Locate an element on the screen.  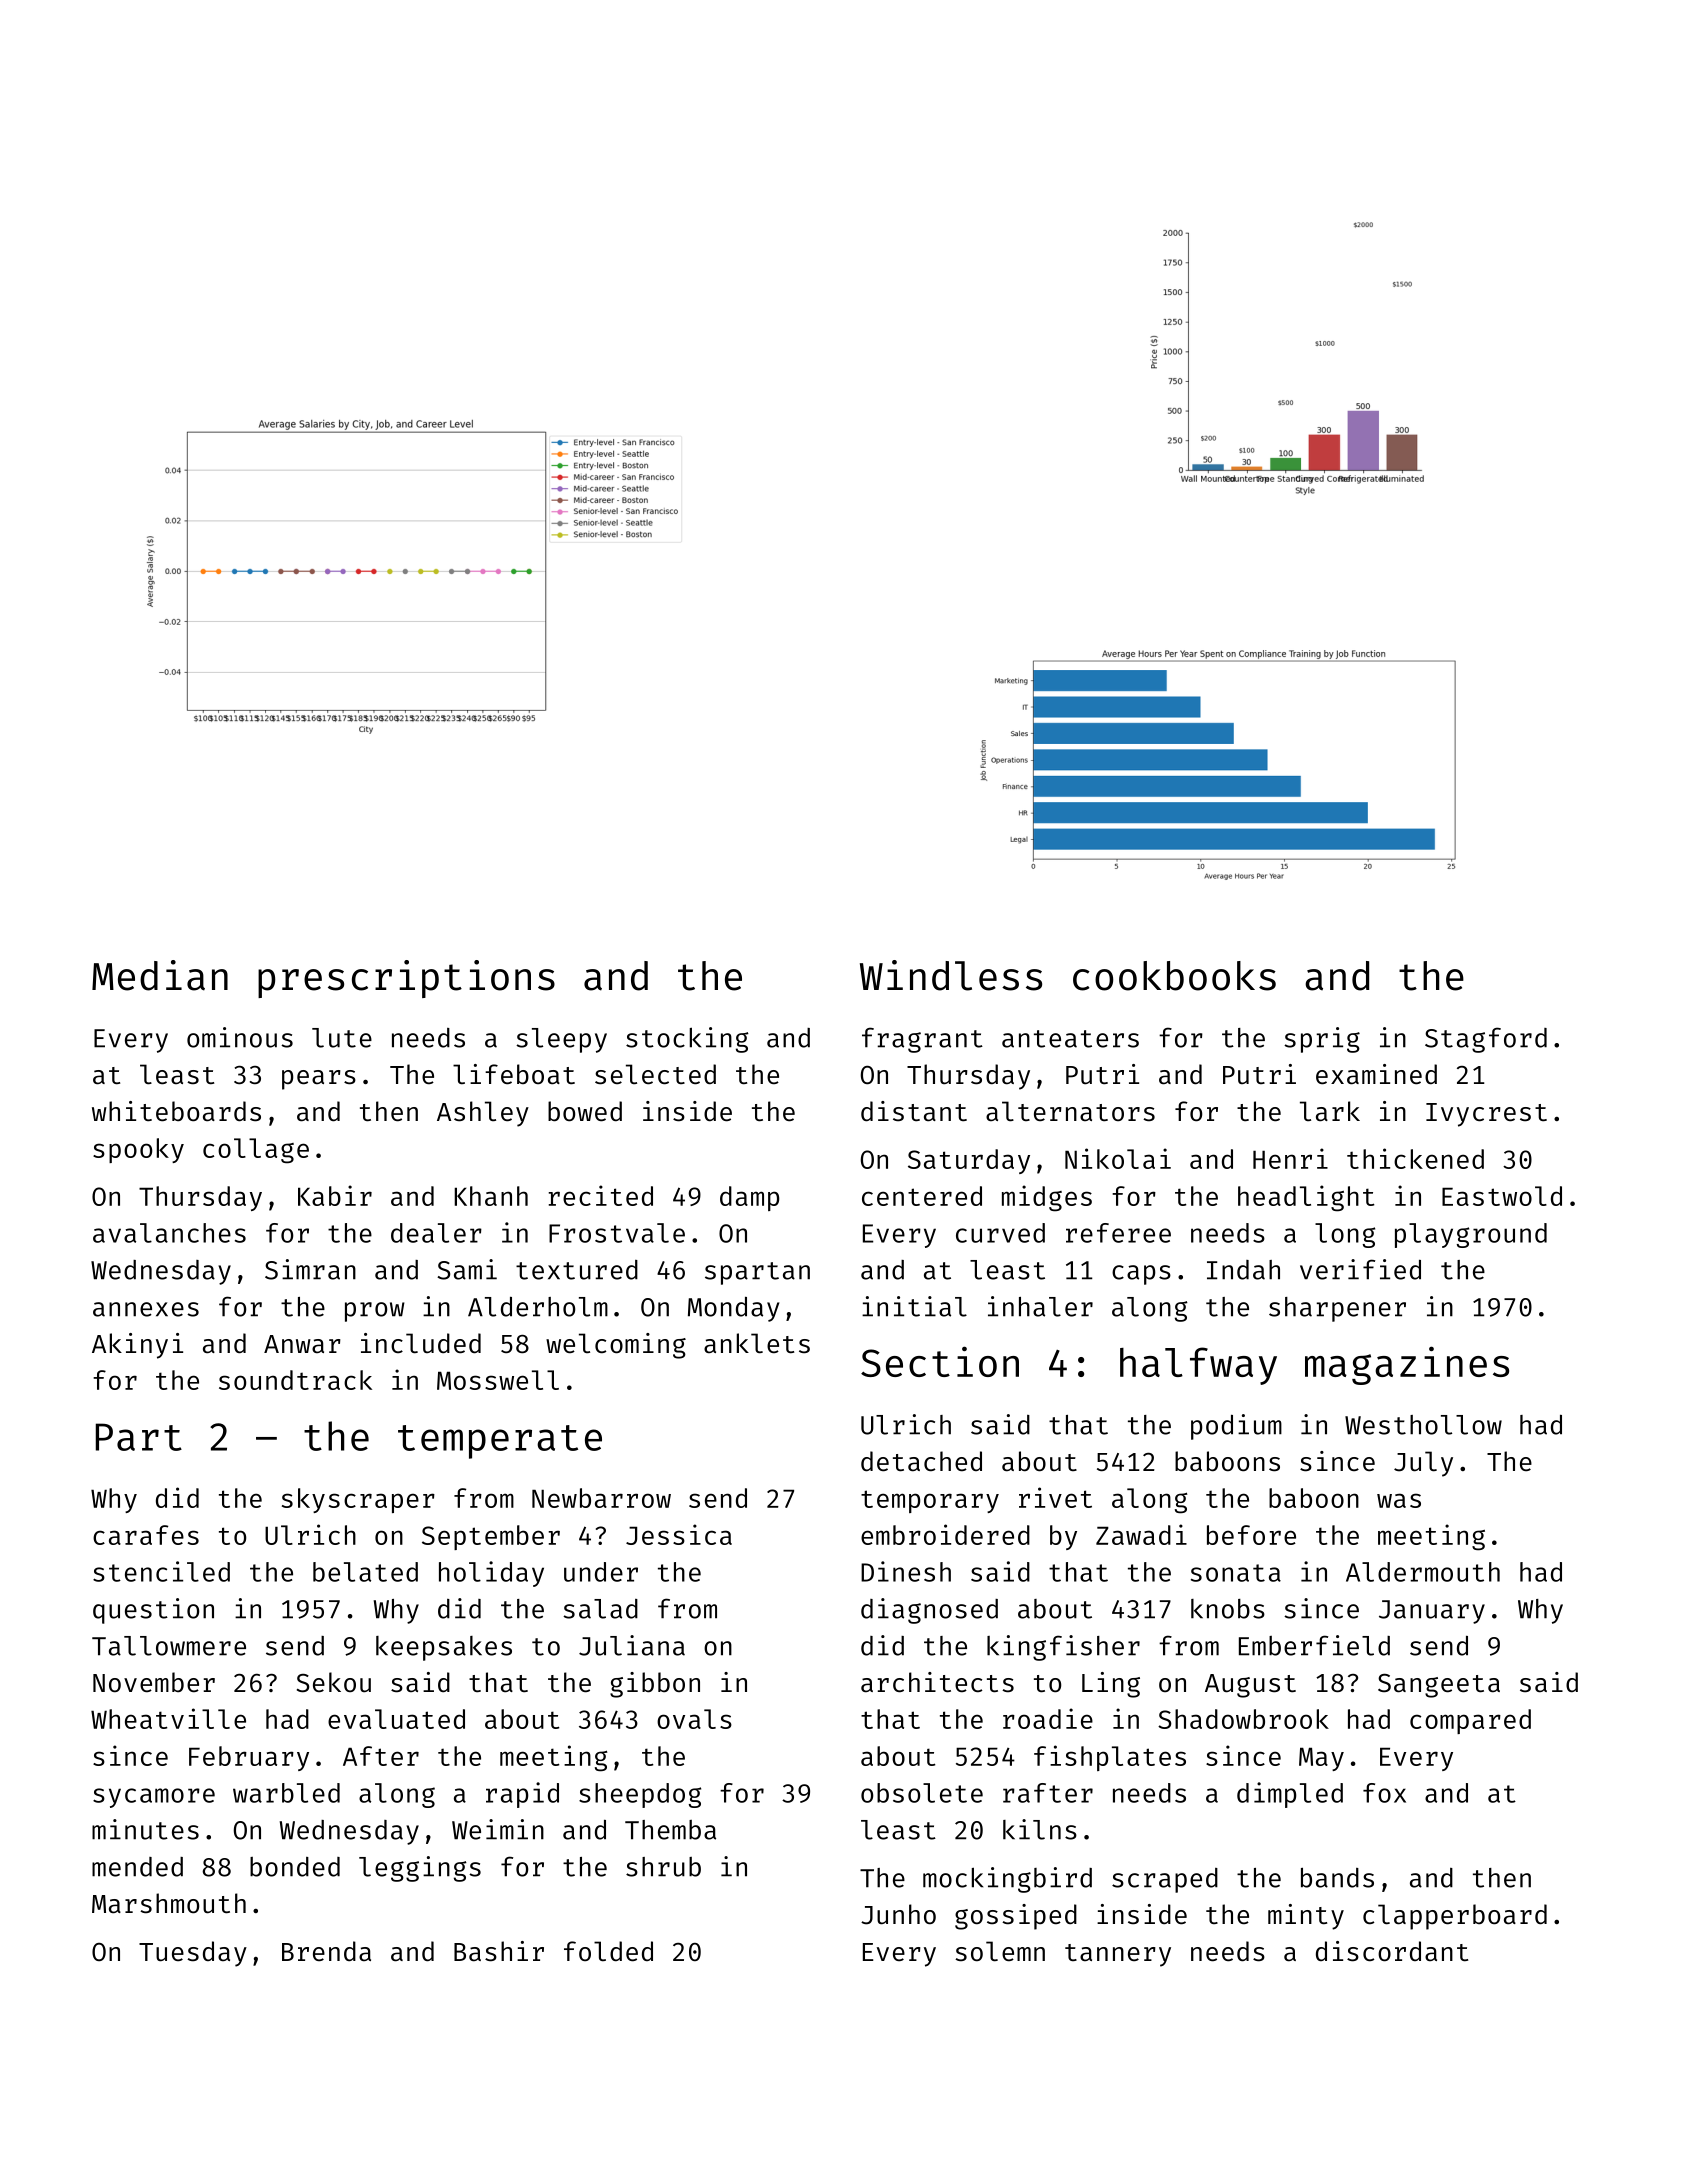
Windless is located at coordinates (951, 975).
